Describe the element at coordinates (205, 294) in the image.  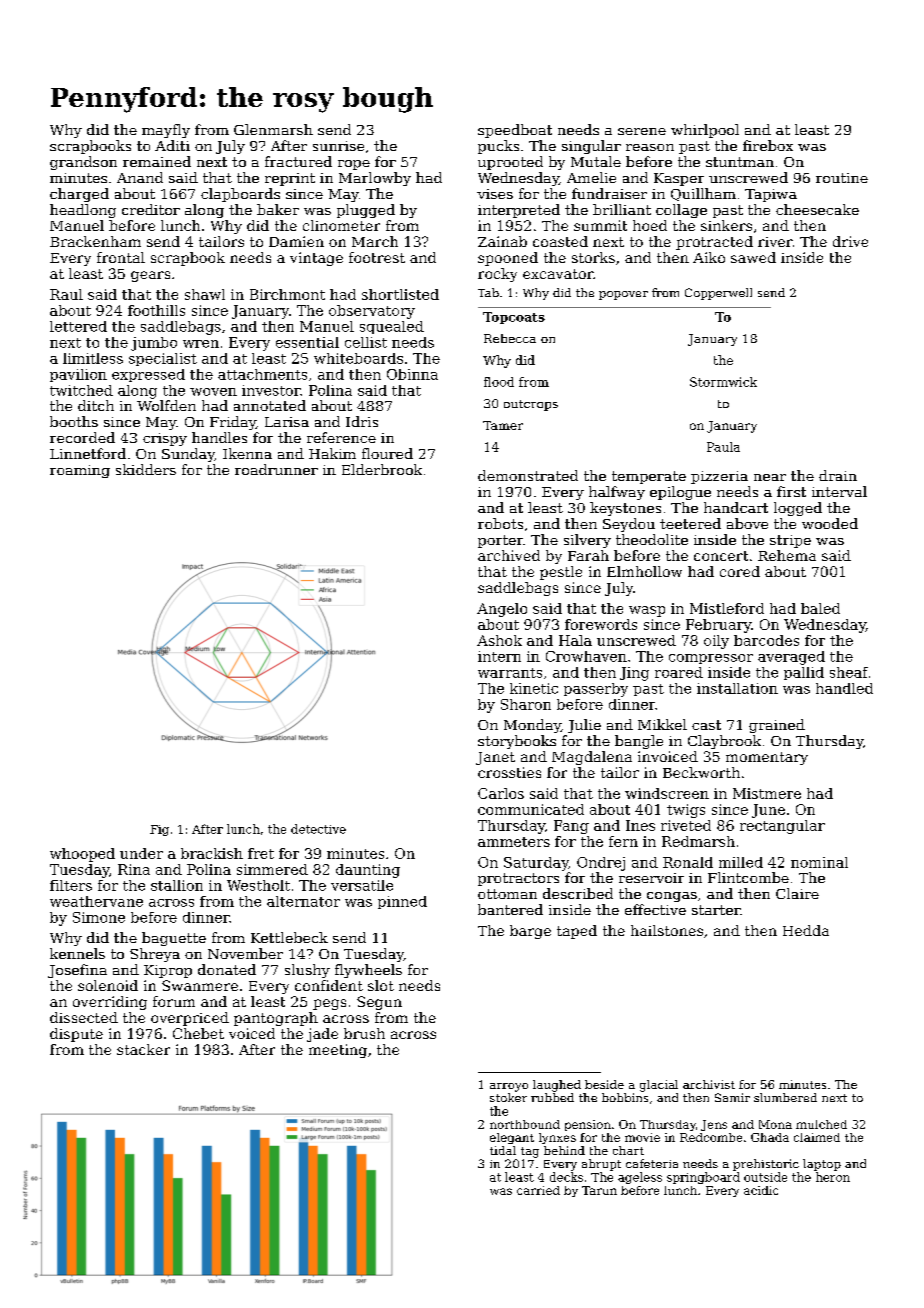
I see `shawl` at that location.
